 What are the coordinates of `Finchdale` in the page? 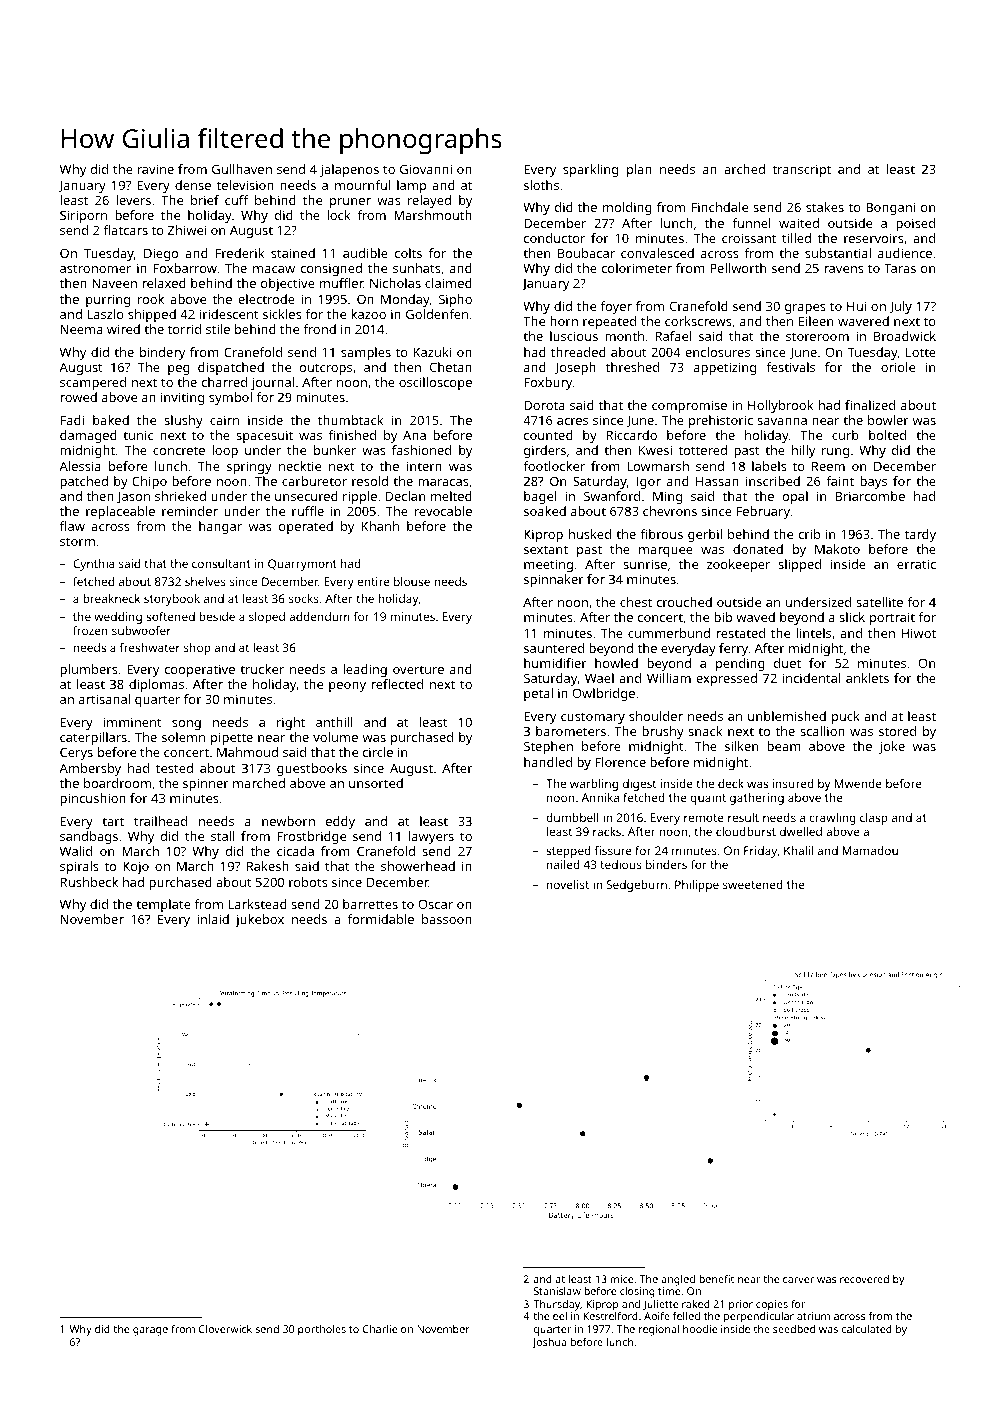 It's located at (720, 207).
